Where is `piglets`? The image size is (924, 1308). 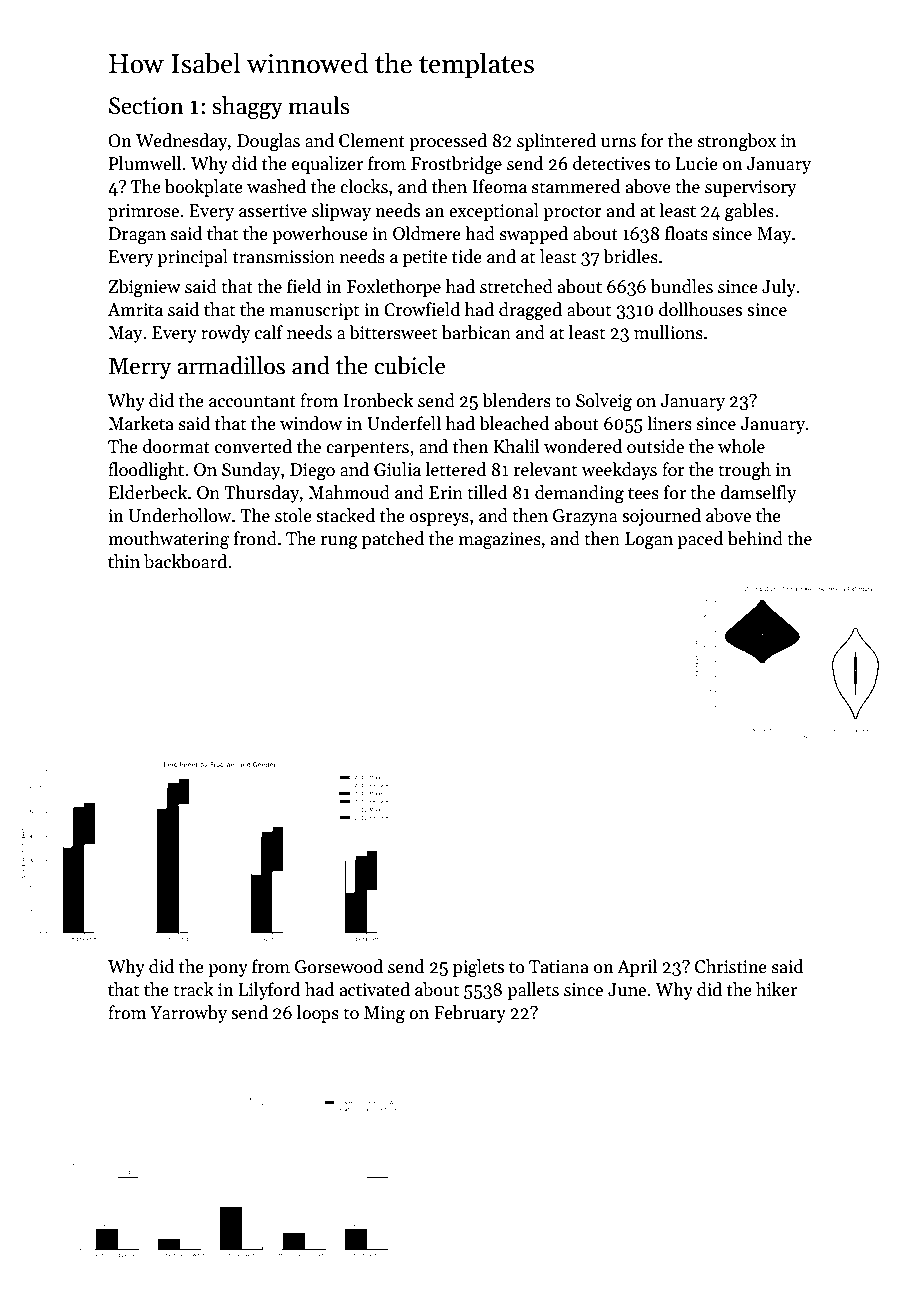
piglets is located at coordinates (478, 968).
